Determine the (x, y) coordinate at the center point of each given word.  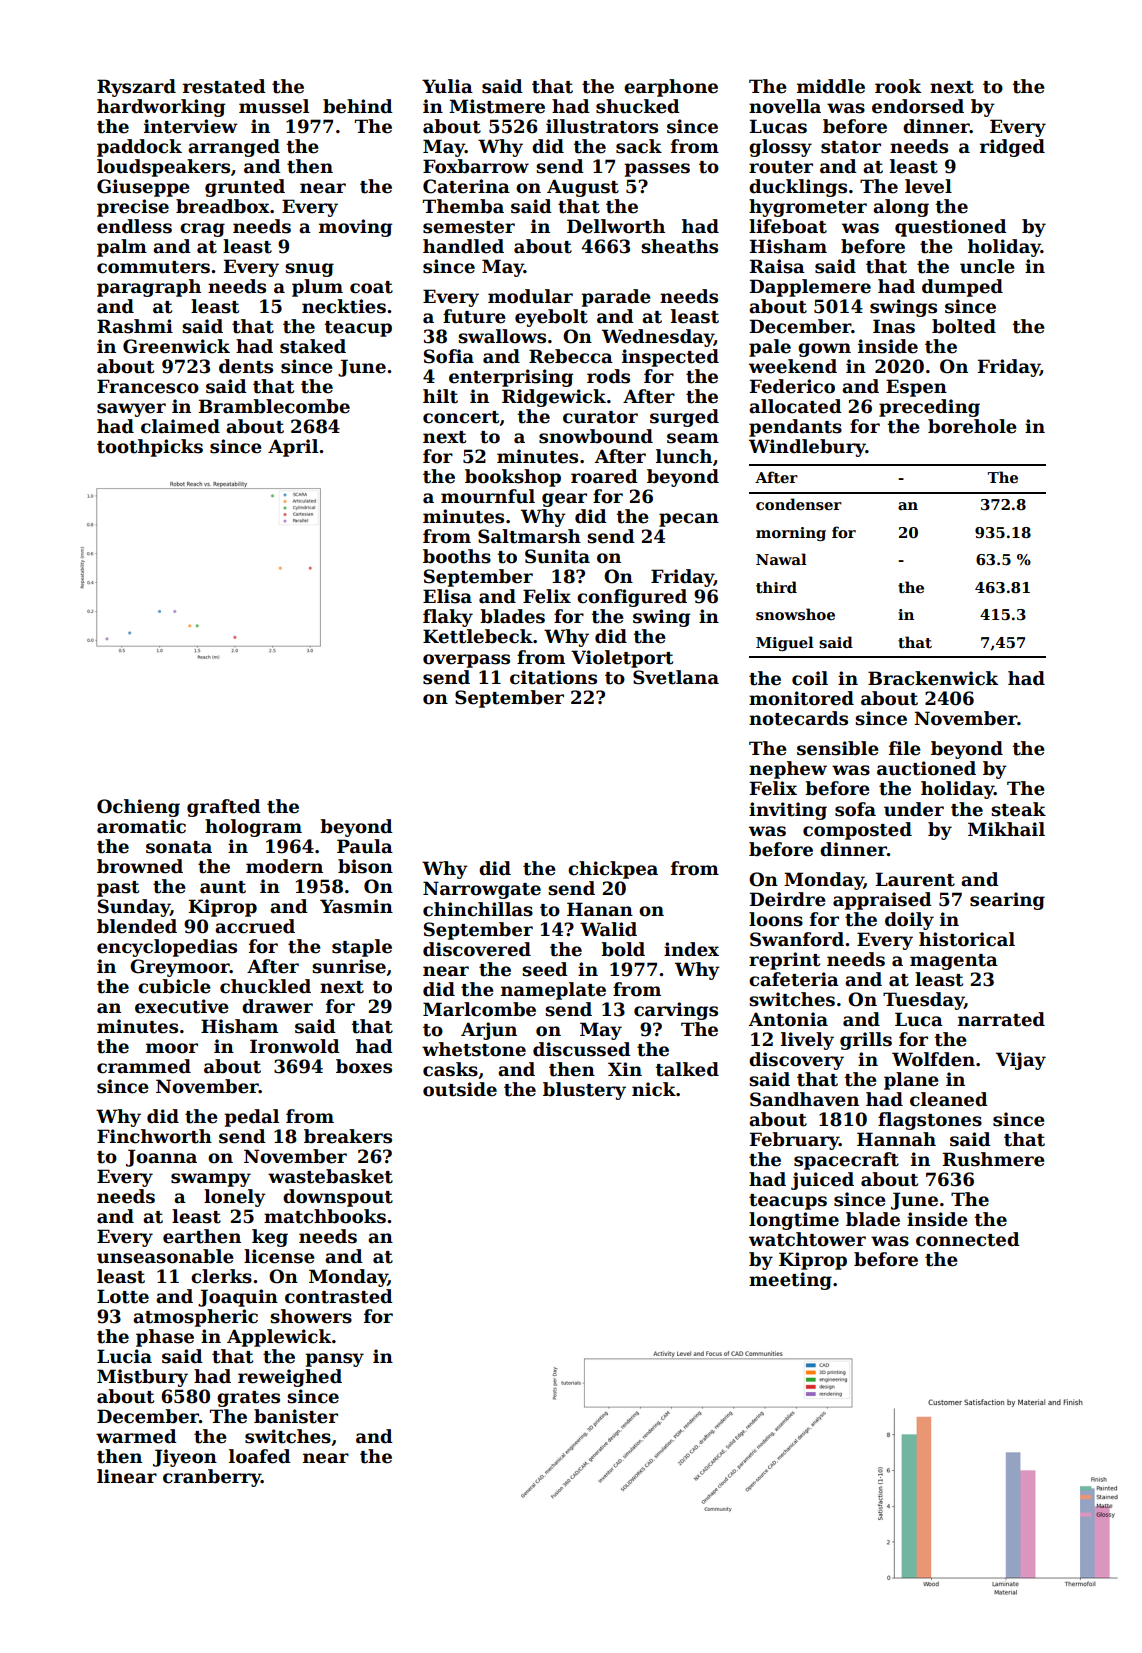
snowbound (596, 436)
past (118, 889)
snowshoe (795, 614)
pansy (334, 1360)
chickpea (613, 870)
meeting (790, 1281)
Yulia (447, 86)
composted (857, 831)
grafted (224, 808)
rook (898, 86)
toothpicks (150, 448)
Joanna (161, 1158)
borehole (972, 426)
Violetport (622, 659)
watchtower (807, 1239)
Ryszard (136, 88)
